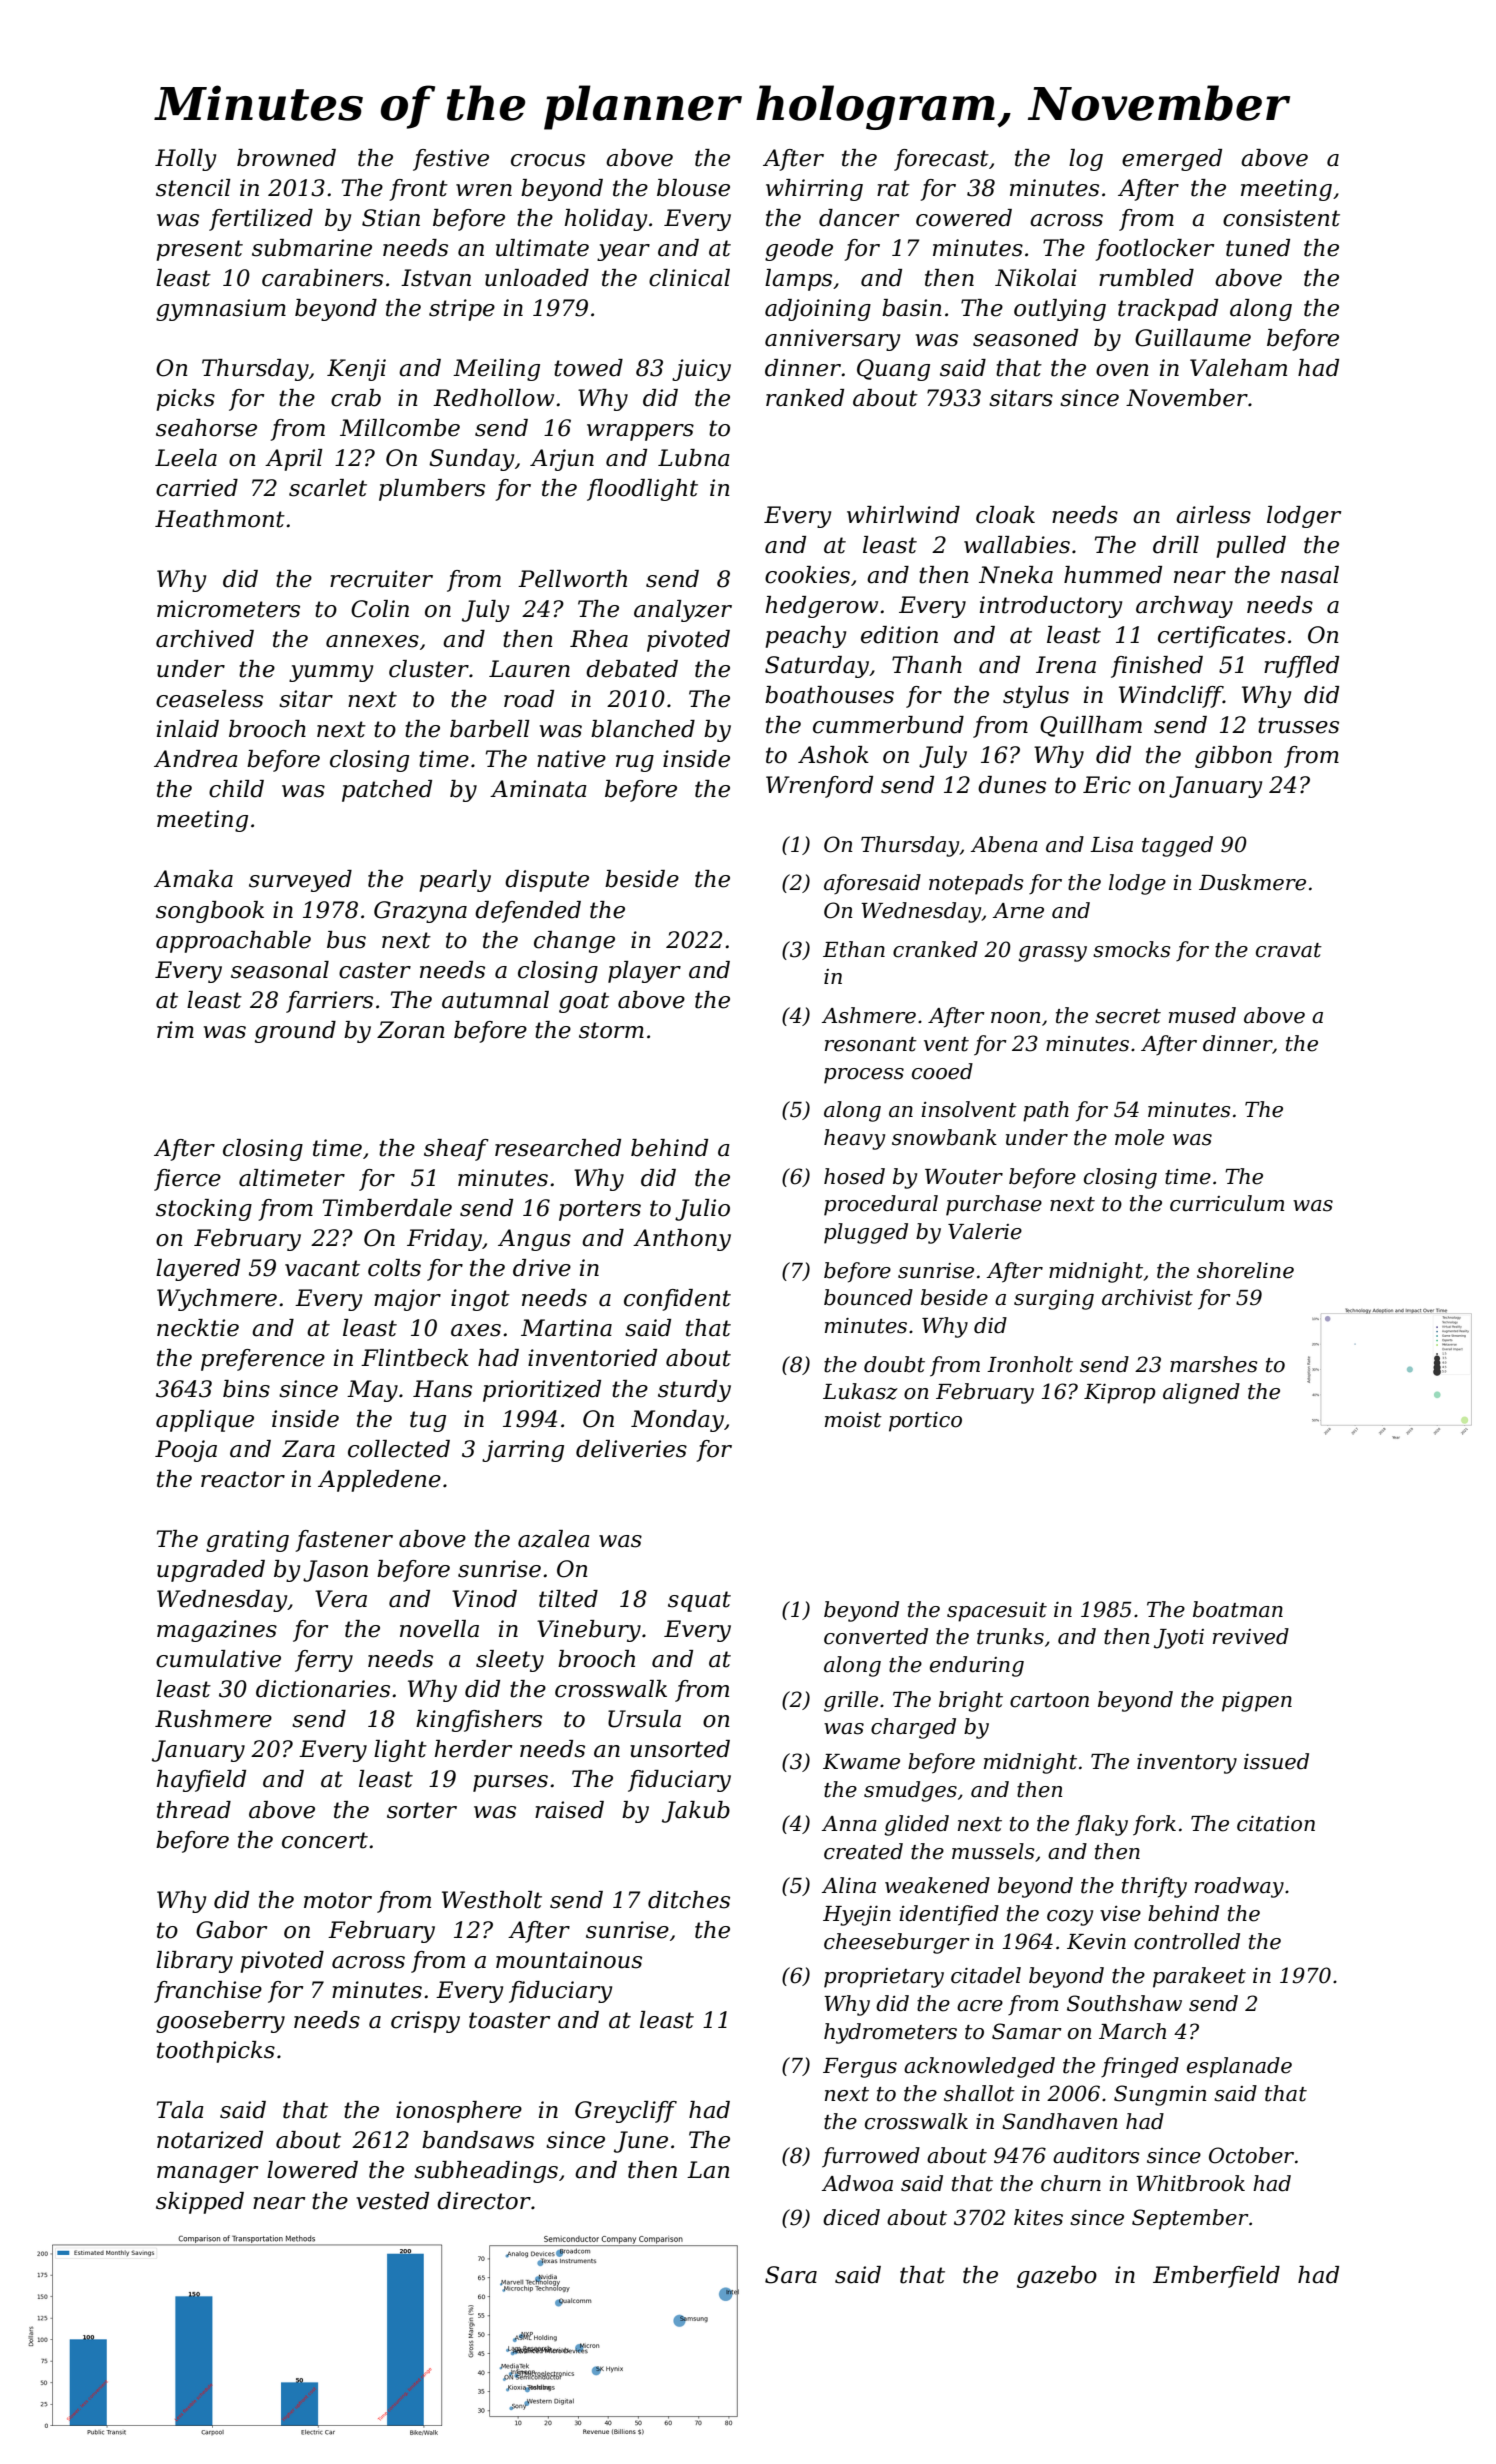  What do you see at coordinates (853, 1420) in the screenshot?
I see `moist` at bounding box center [853, 1420].
